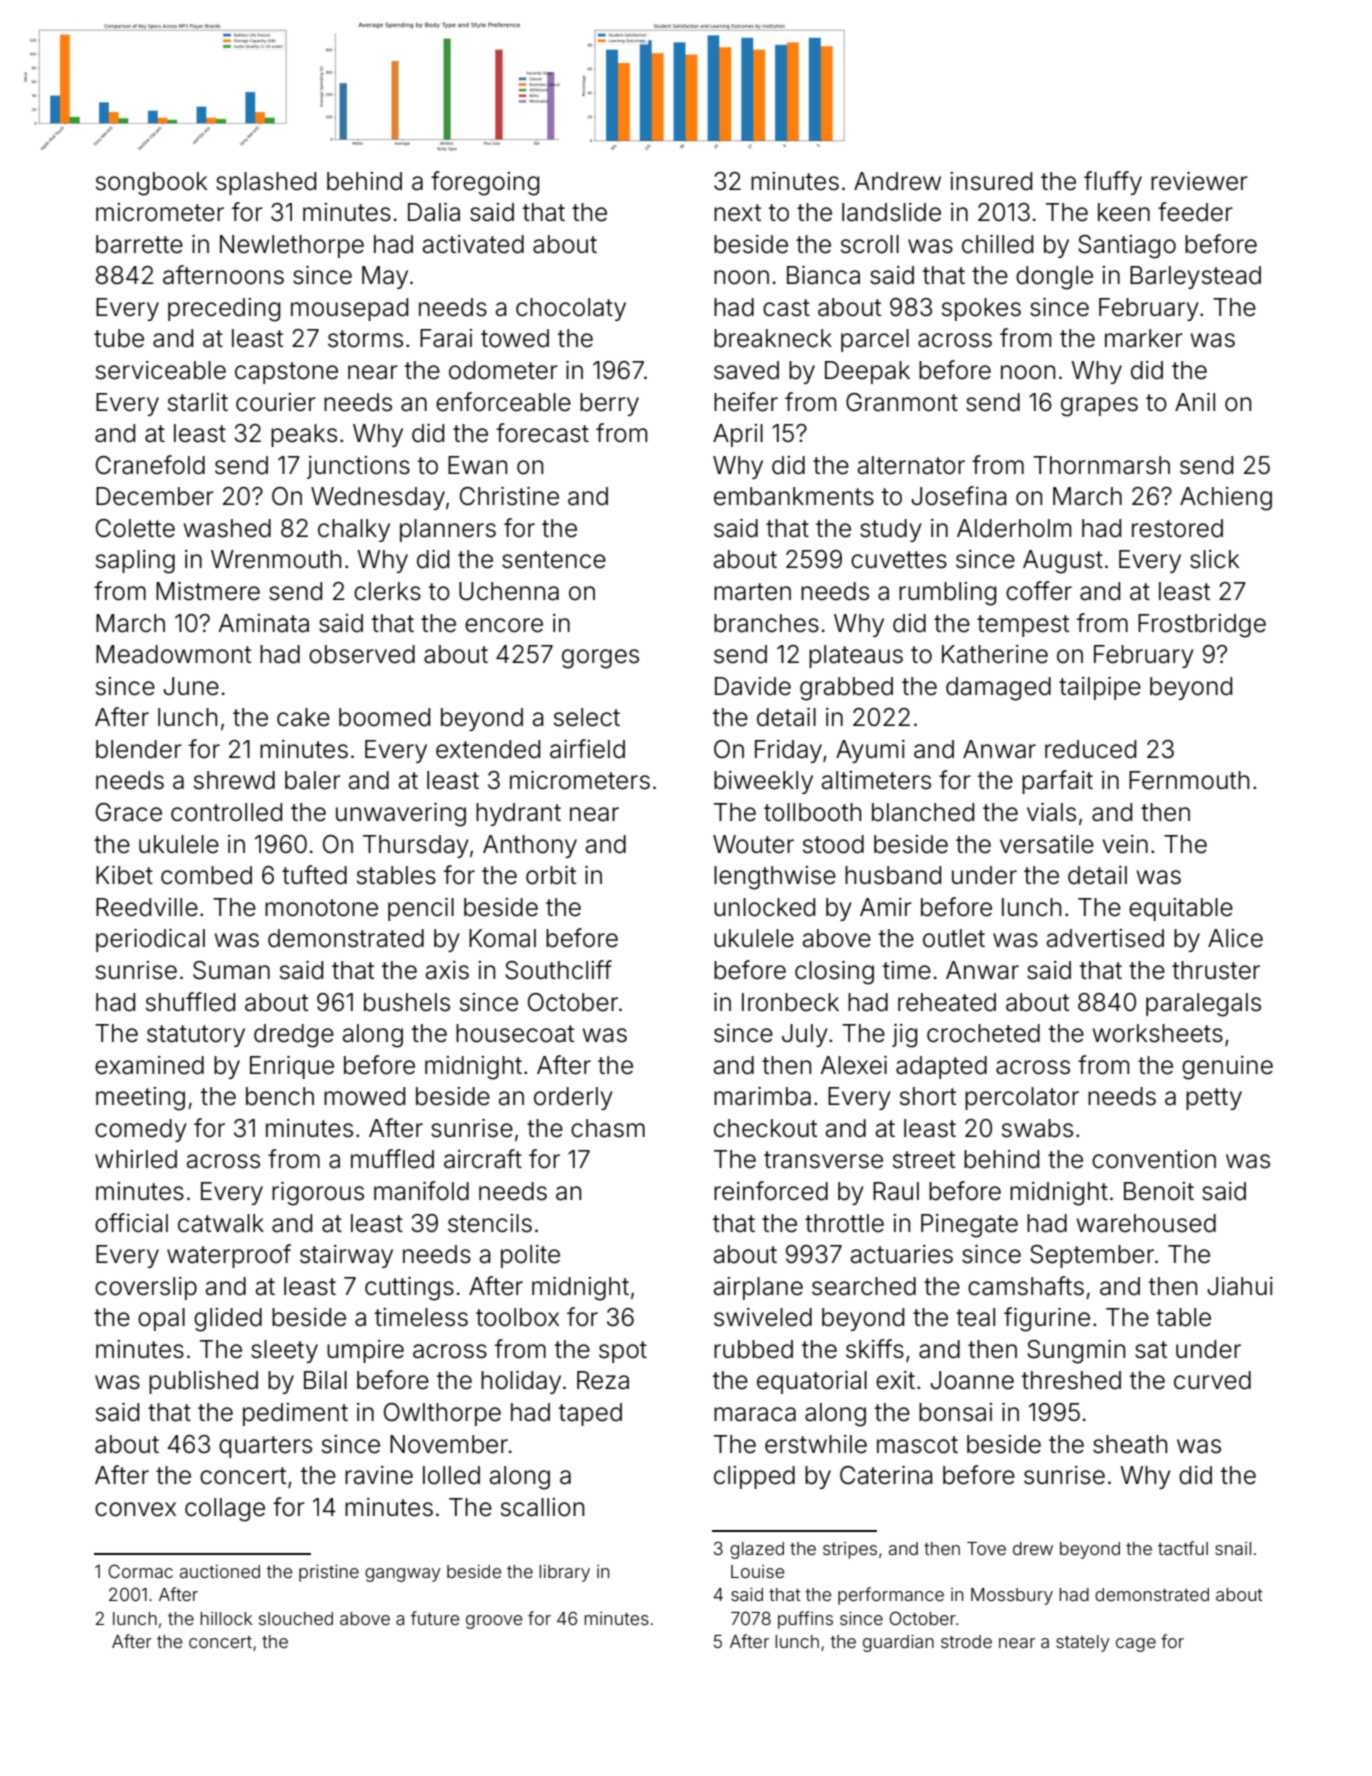 Image resolution: width=1372 pixels, height=1776 pixels. What do you see at coordinates (752, 592) in the document?
I see `marten` at bounding box center [752, 592].
